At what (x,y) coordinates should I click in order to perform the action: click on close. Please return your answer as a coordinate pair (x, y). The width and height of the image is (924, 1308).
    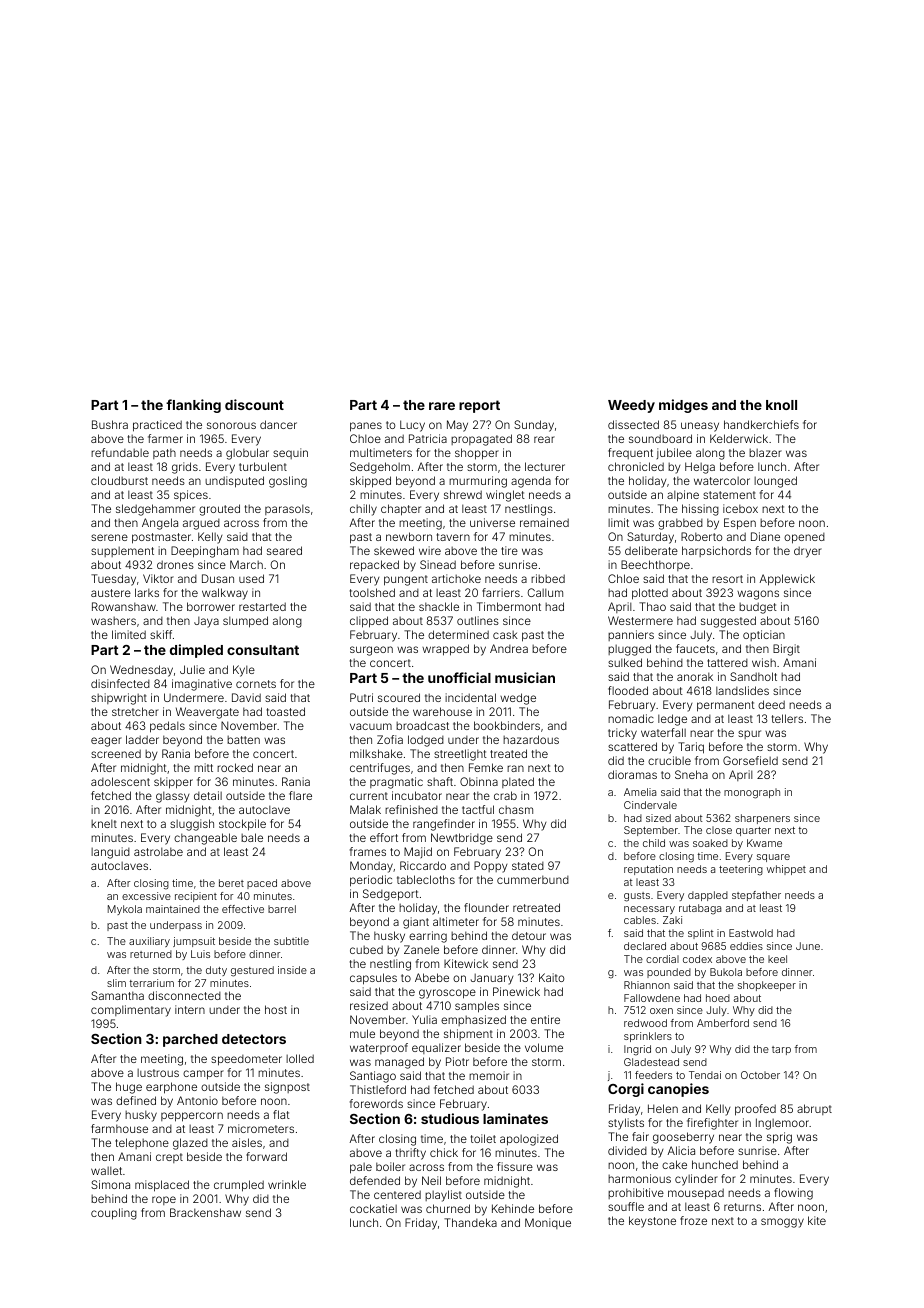
    Looking at the image, I should click on (719, 830).
